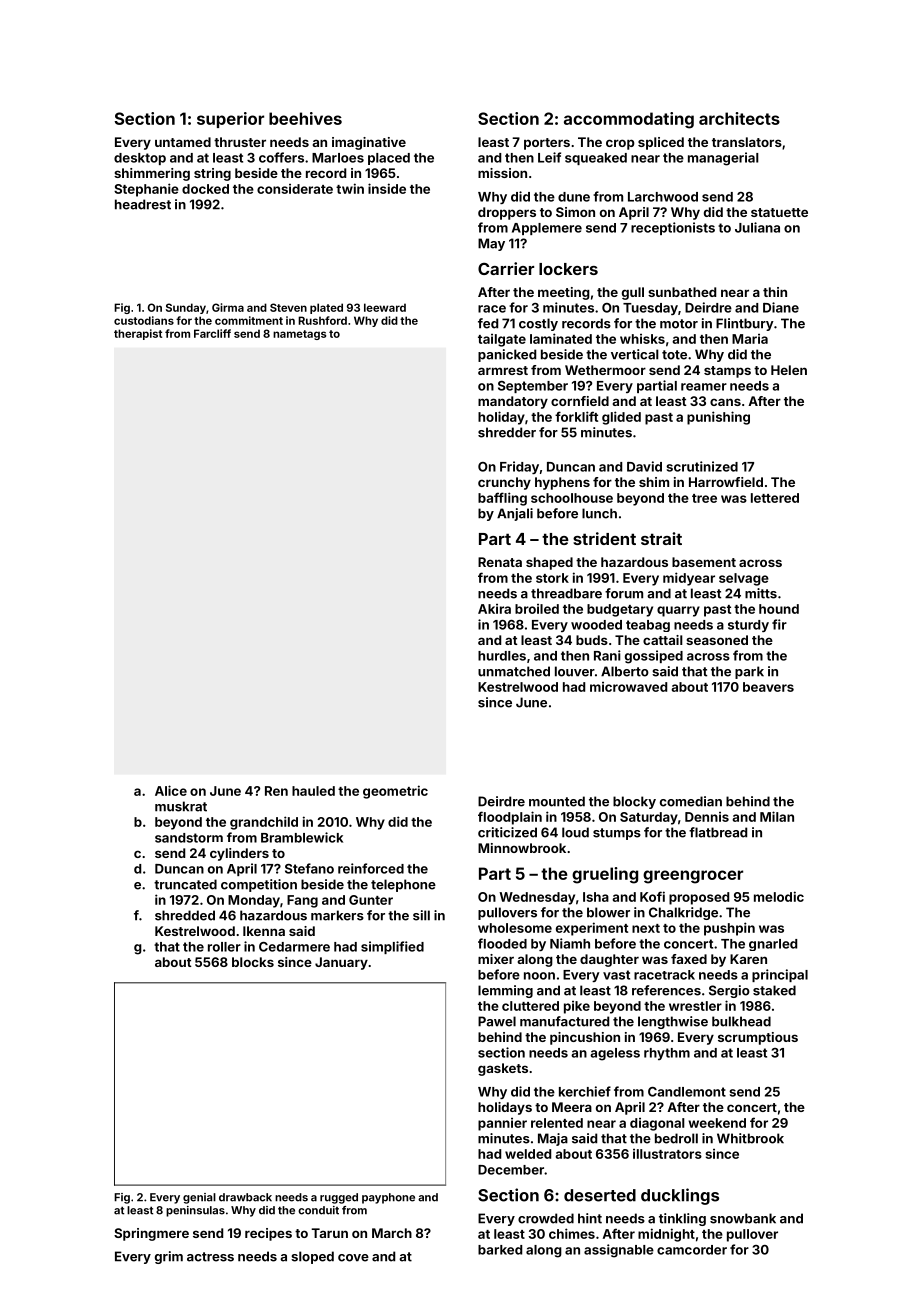  What do you see at coordinates (528, 1154) in the page?
I see `welded` at bounding box center [528, 1154].
